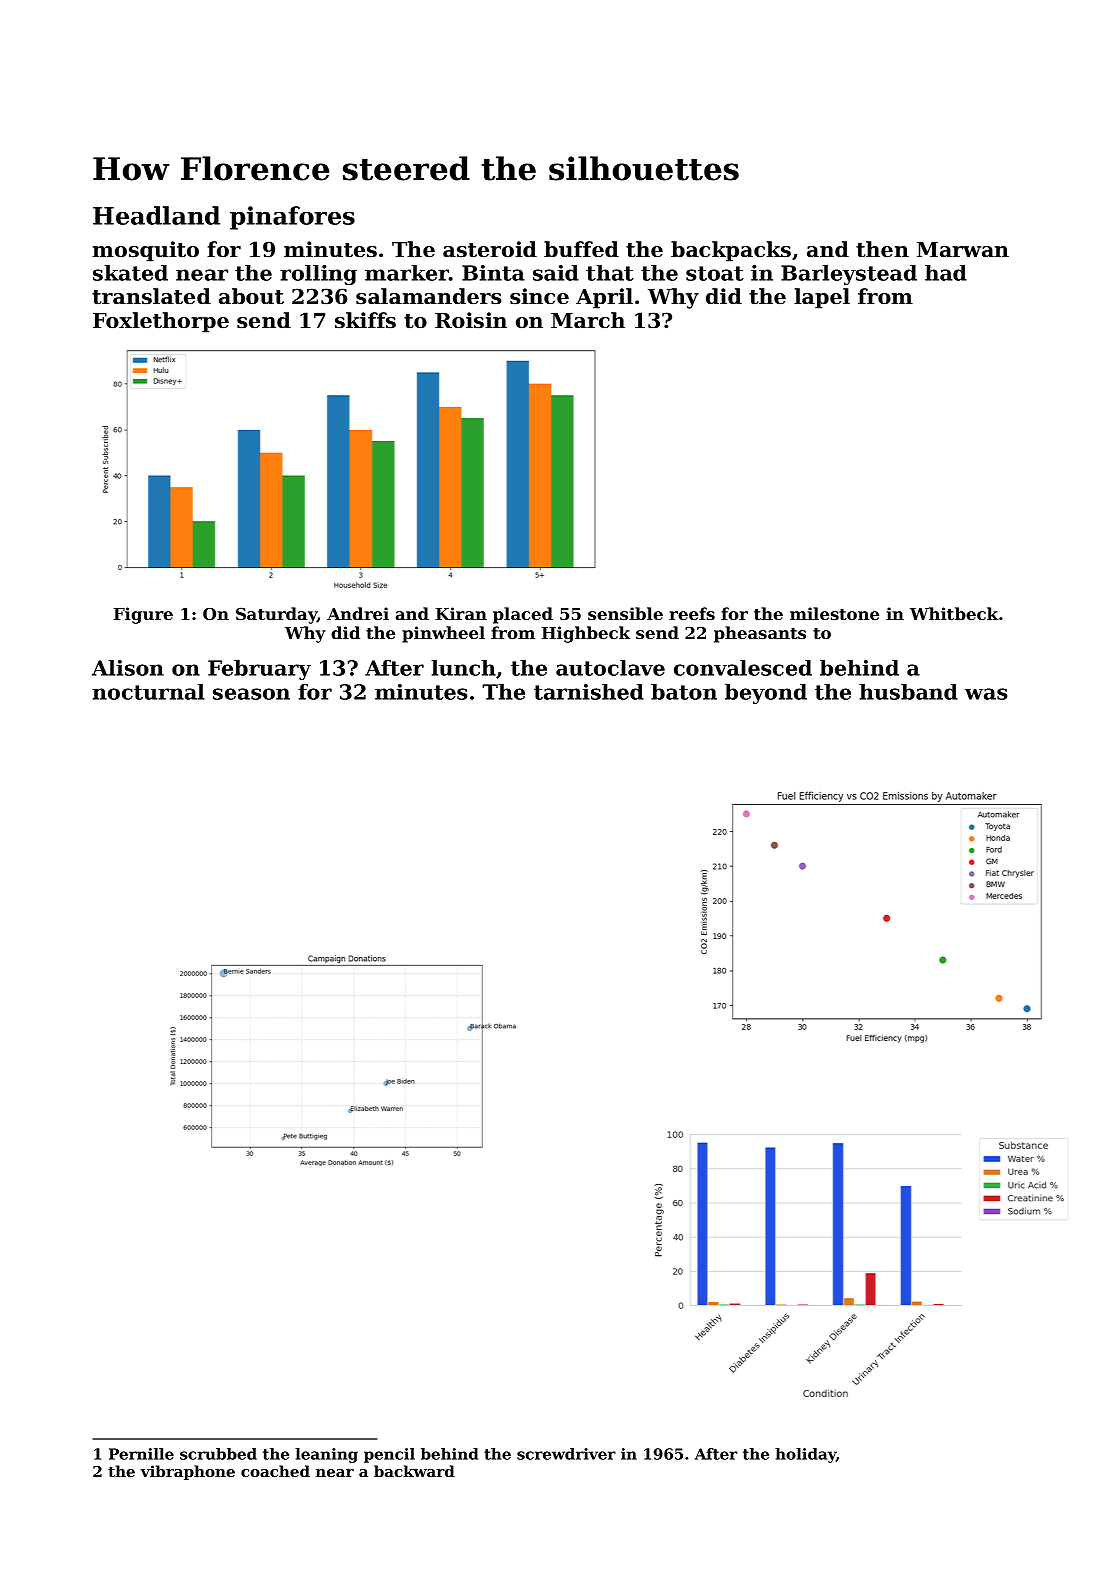 The height and width of the screenshot is (1580, 1117). What do you see at coordinates (684, 692) in the screenshot?
I see `baton` at bounding box center [684, 692].
